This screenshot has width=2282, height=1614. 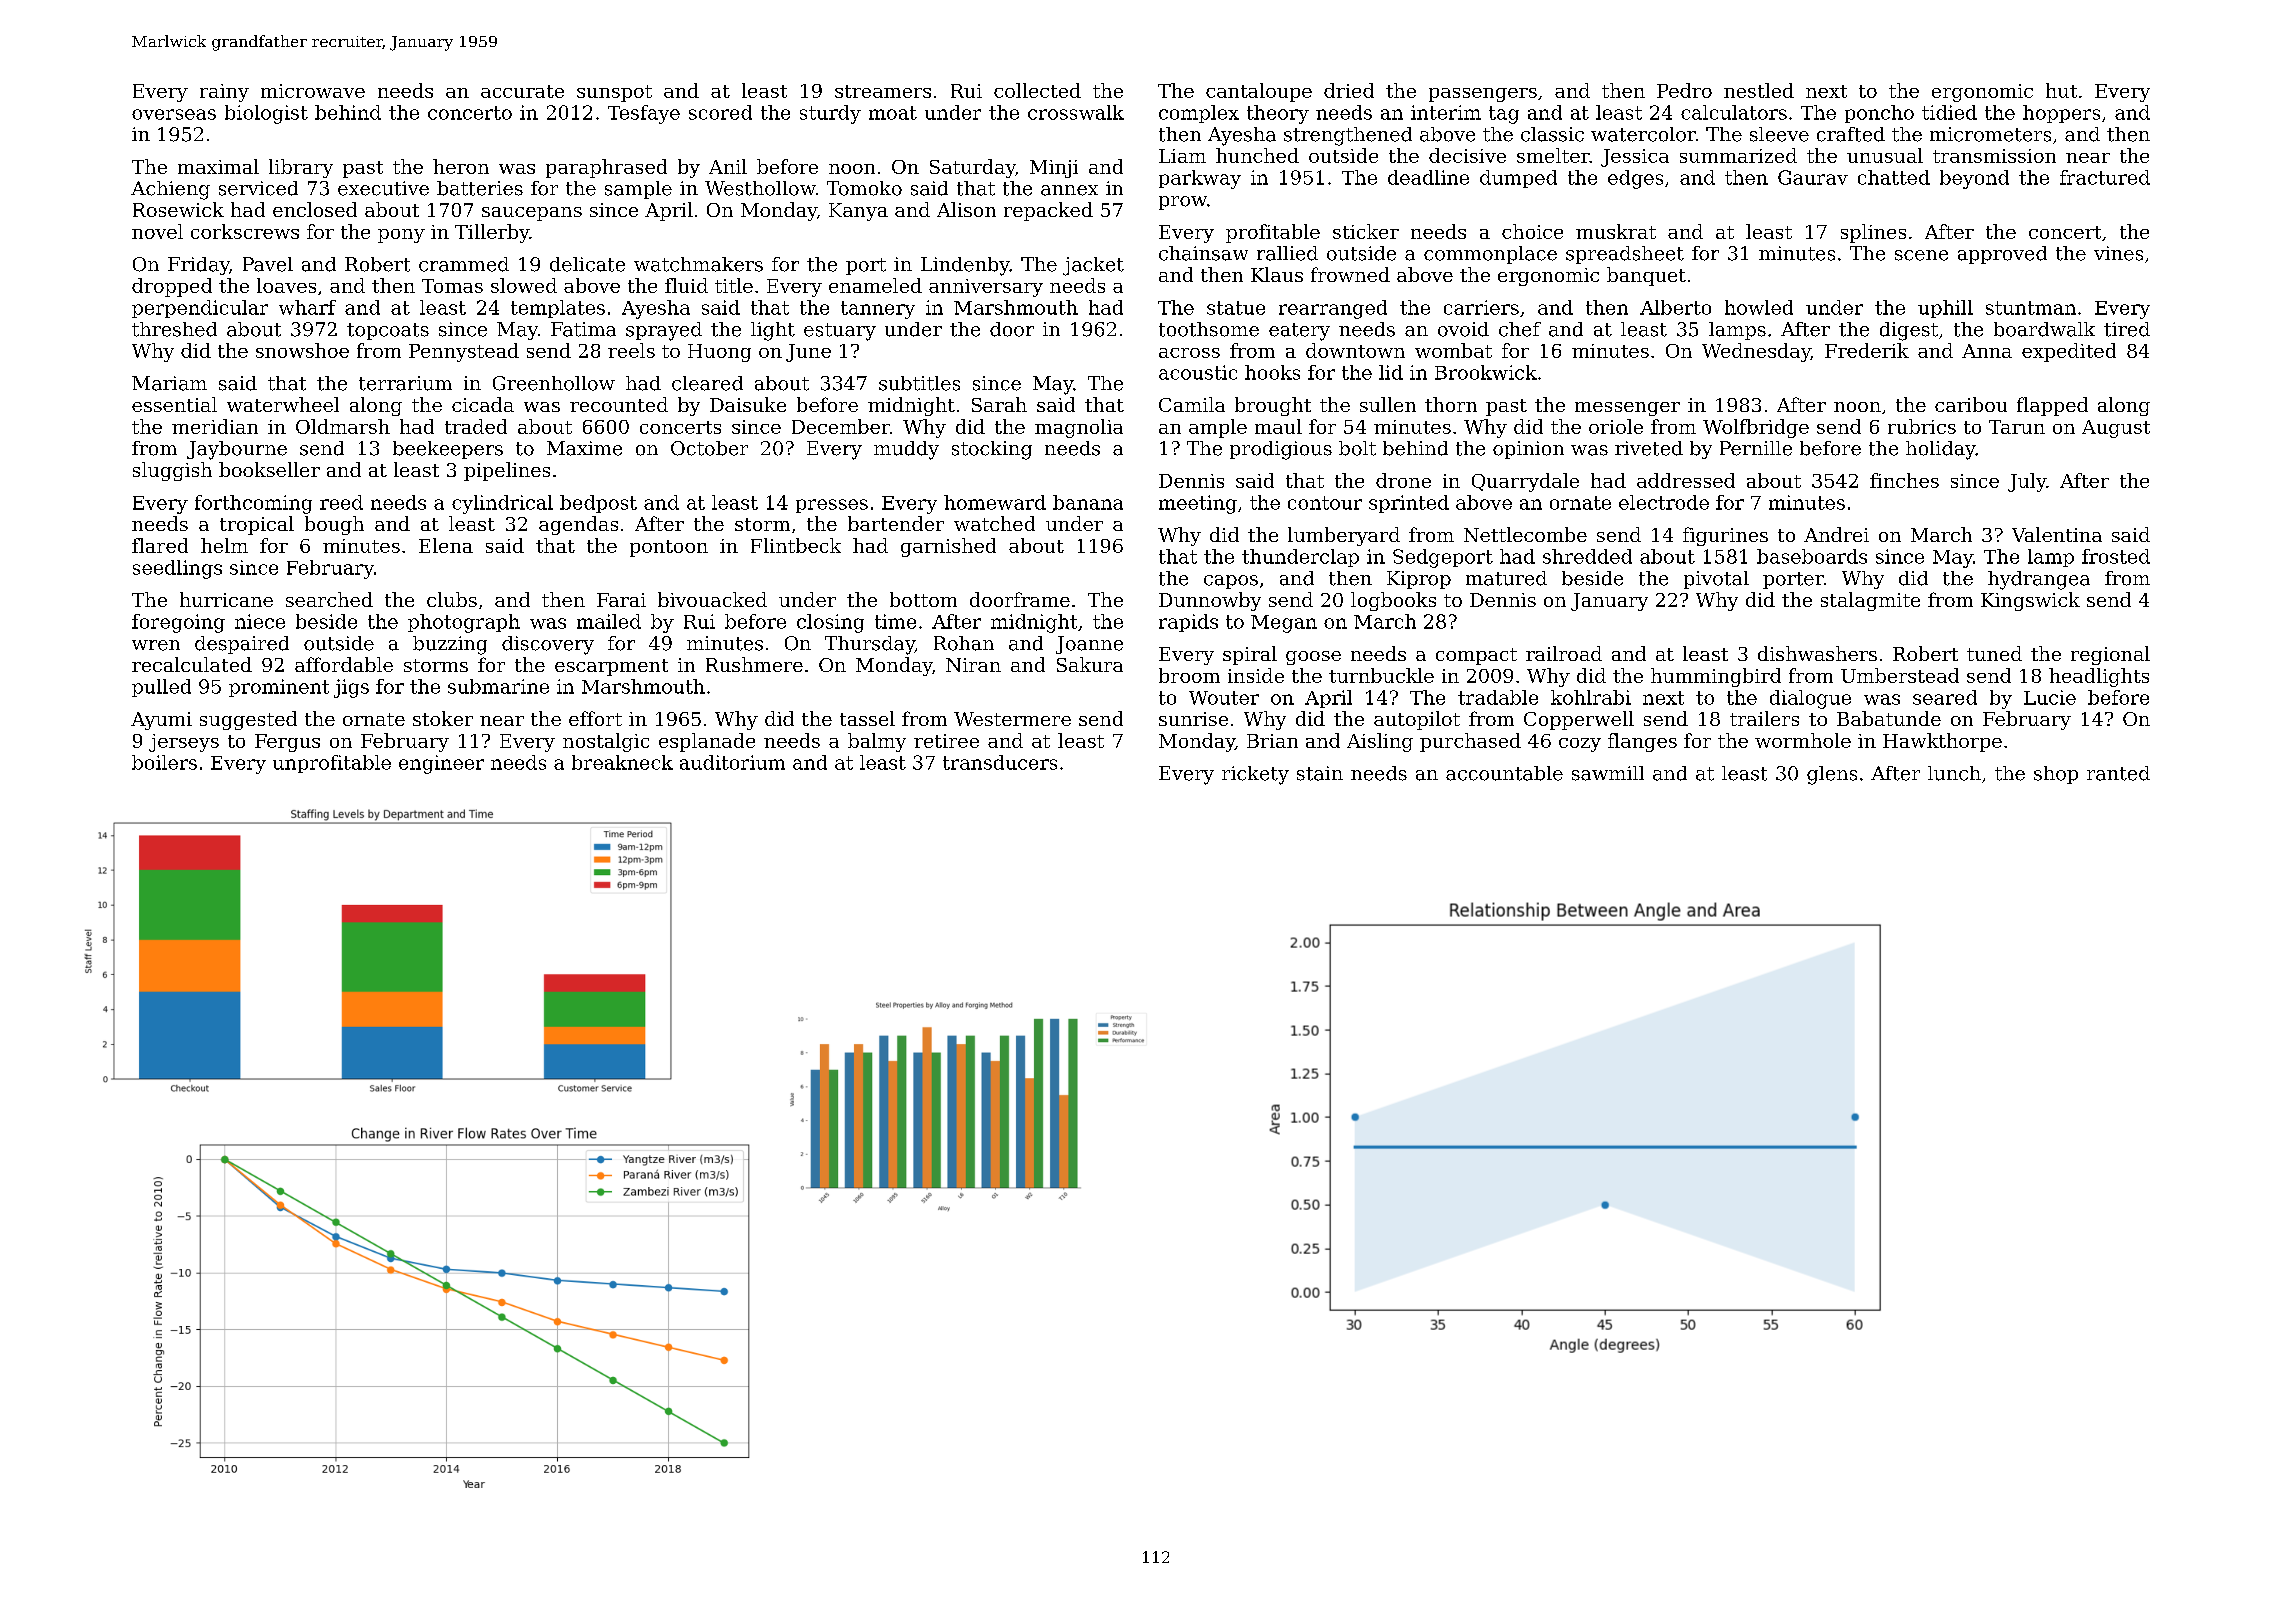 I want to click on hoppers, so click(x=2061, y=114).
